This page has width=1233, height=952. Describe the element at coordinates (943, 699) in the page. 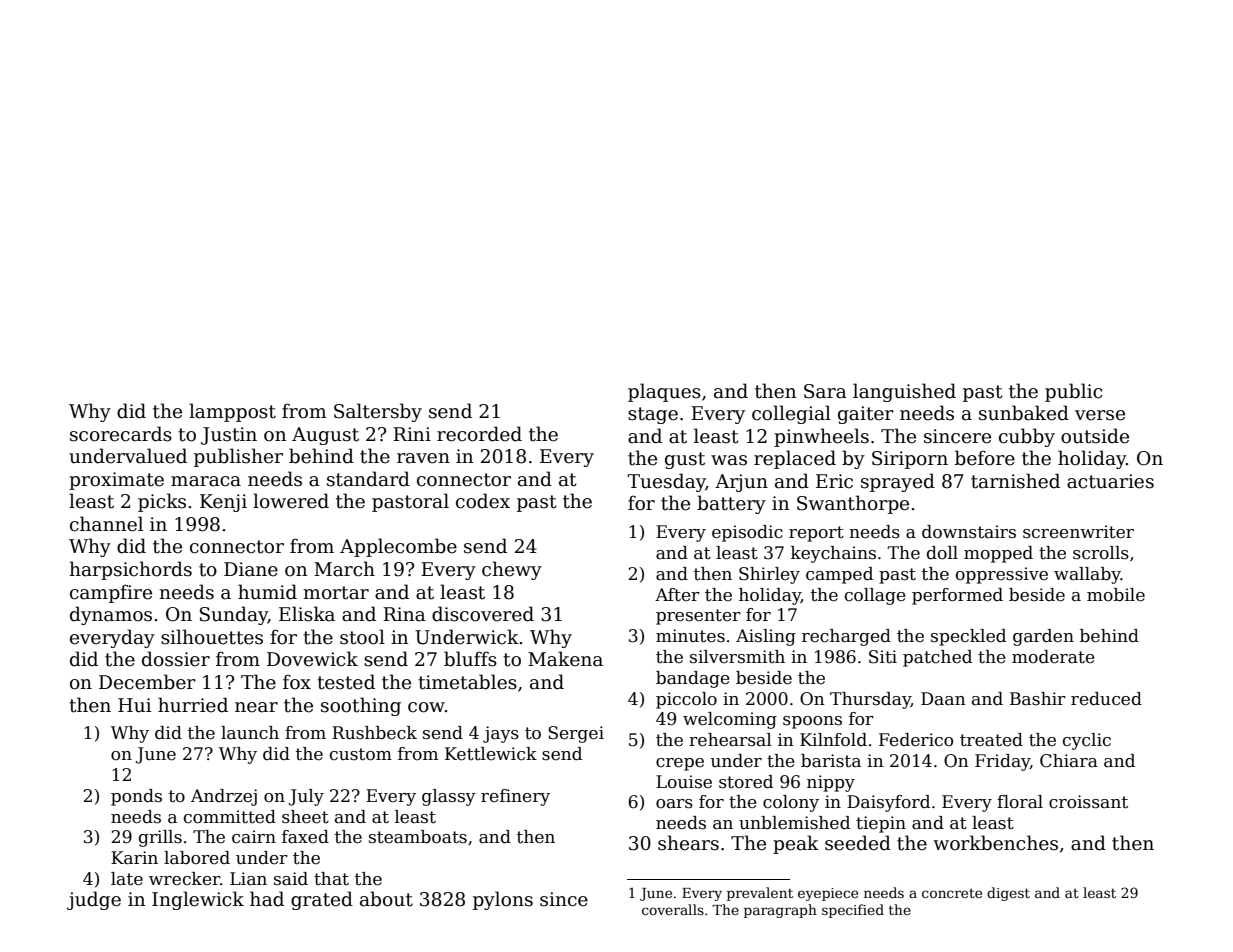

I see `Daan` at that location.
